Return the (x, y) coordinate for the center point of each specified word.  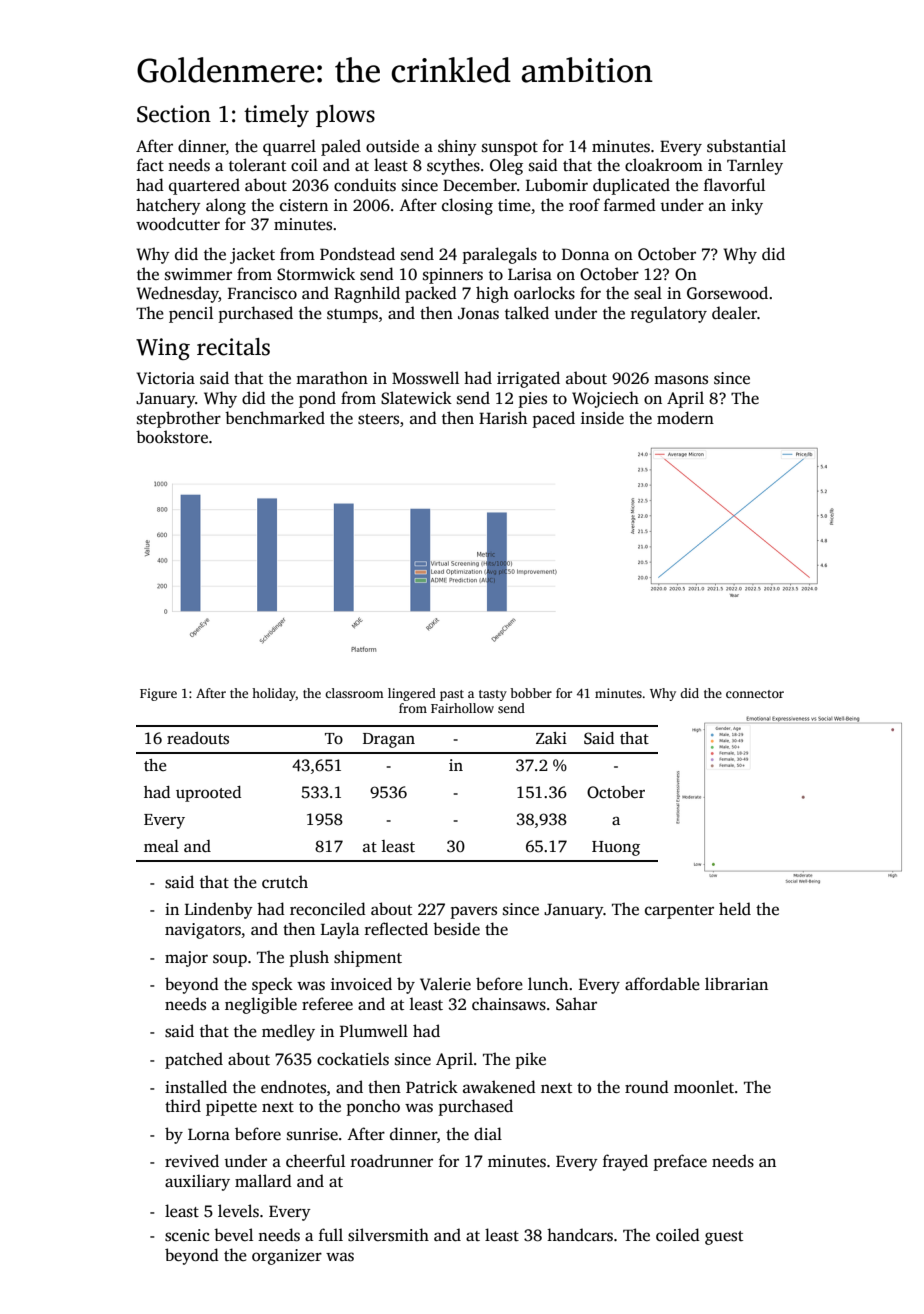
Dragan (389, 740)
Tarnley (755, 166)
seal (648, 293)
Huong (616, 848)
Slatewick (416, 398)
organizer (287, 1257)
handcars (580, 1235)
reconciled (328, 909)
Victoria (165, 378)
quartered (204, 186)
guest (724, 1238)
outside (392, 146)
